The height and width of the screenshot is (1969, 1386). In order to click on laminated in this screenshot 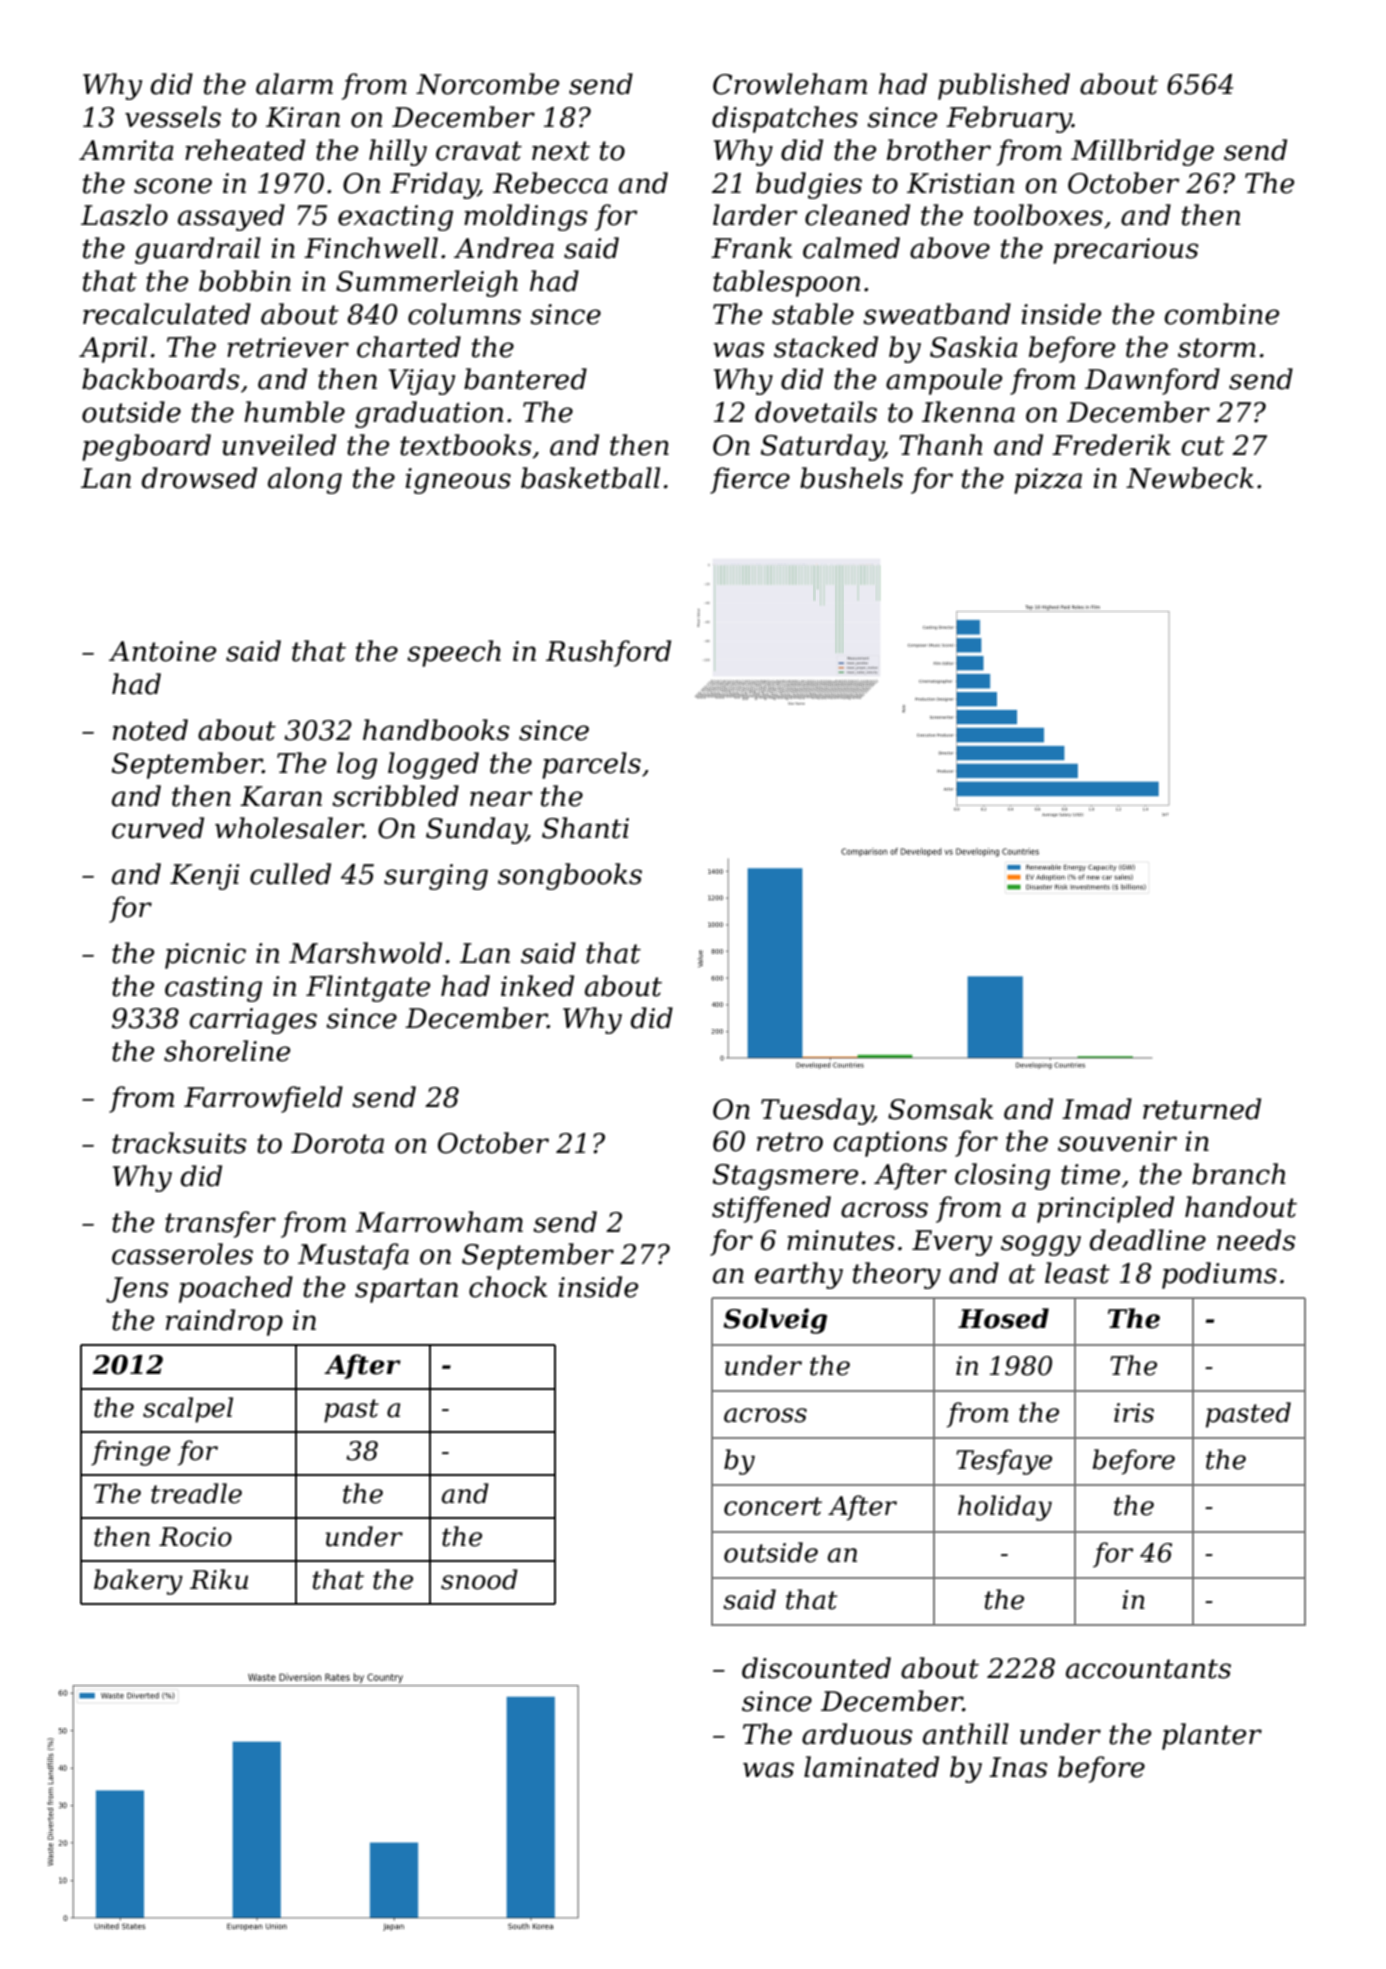, I will do `click(871, 1767)`.
